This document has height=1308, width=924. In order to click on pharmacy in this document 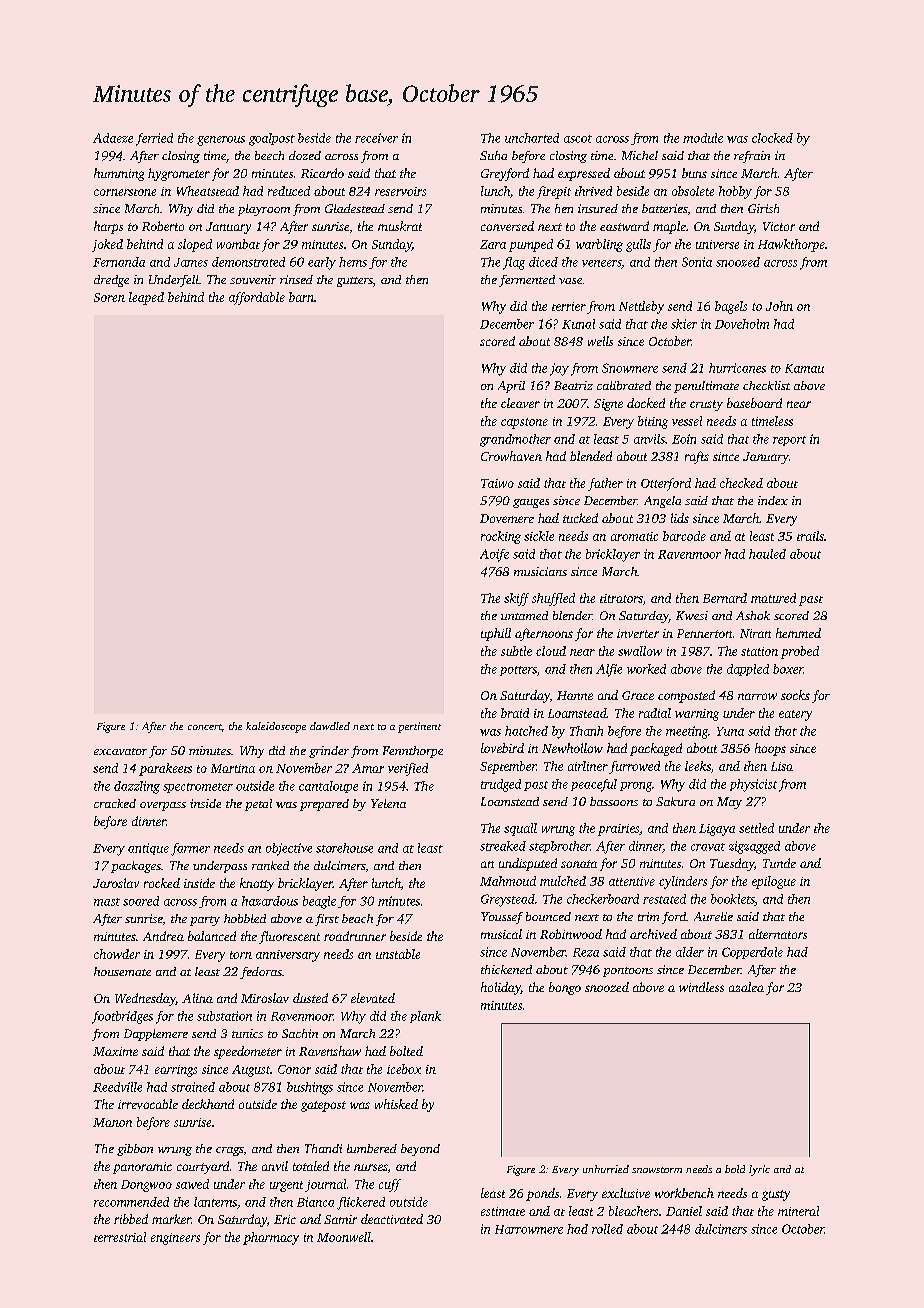, I will do `click(271, 1238)`.
